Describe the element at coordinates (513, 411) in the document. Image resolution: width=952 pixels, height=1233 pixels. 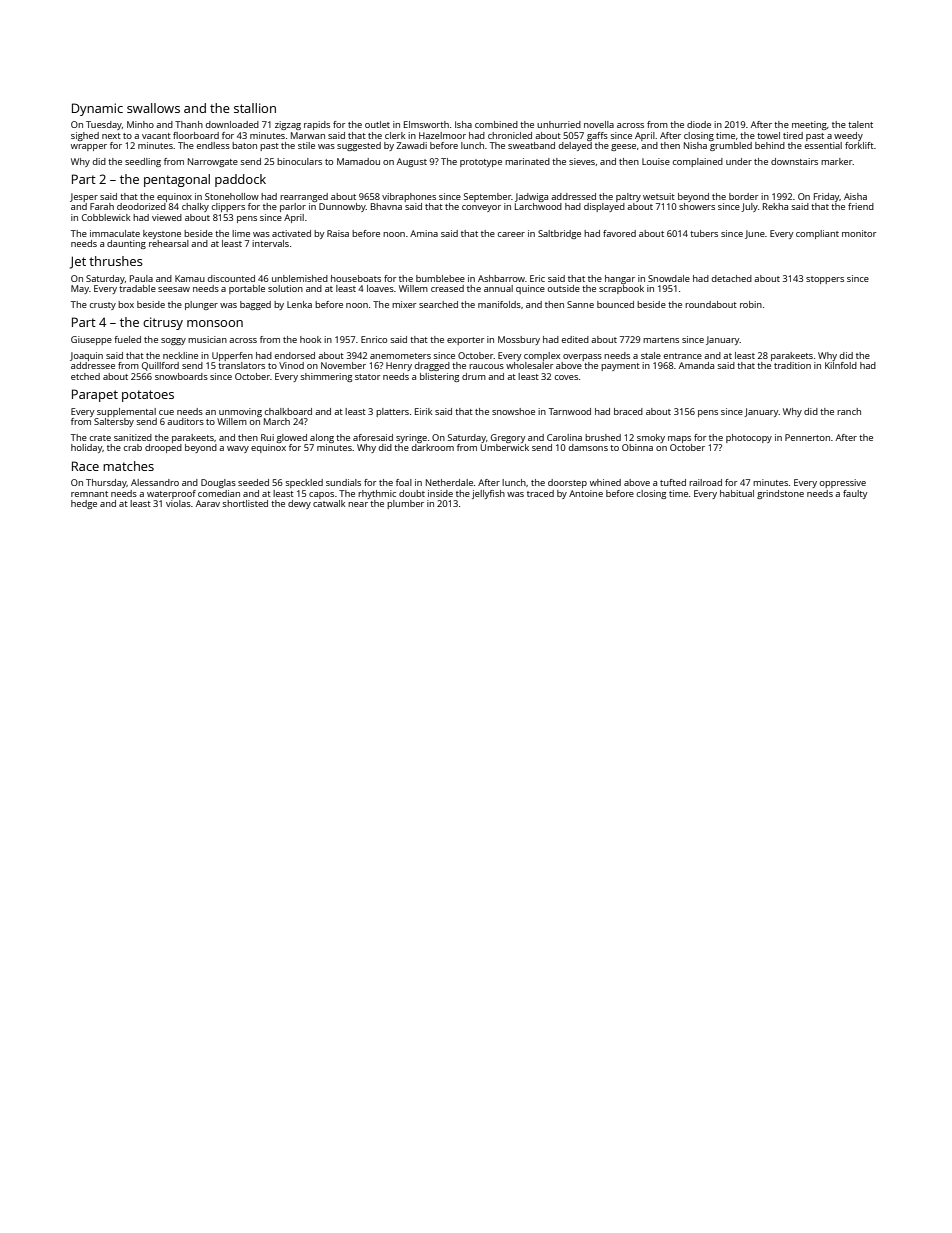
I see `snowshoe` at that location.
